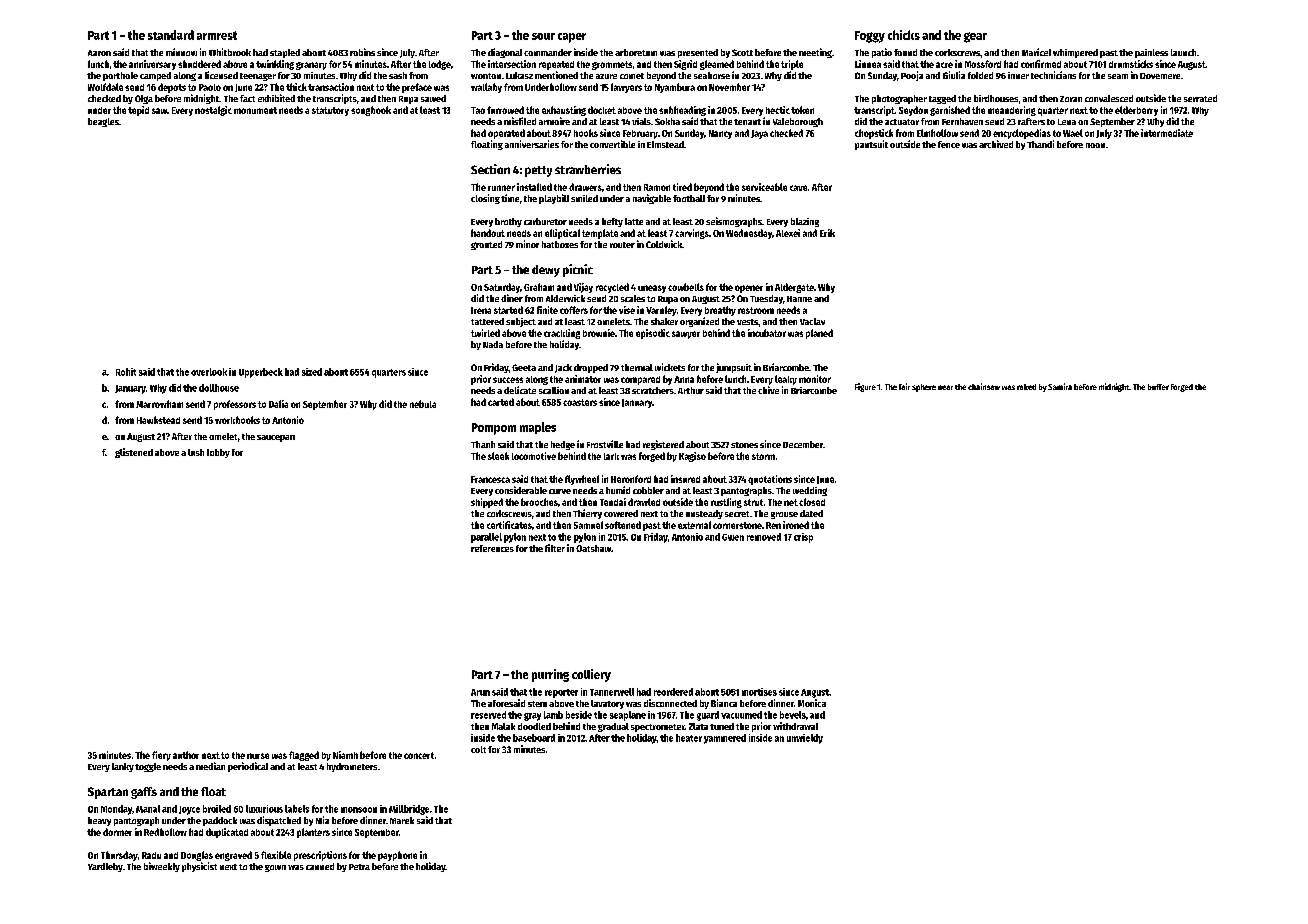 The height and width of the screenshot is (924, 1308). Describe the element at coordinates (742, 52) in the screenshot. I see `Scott` at that location.
